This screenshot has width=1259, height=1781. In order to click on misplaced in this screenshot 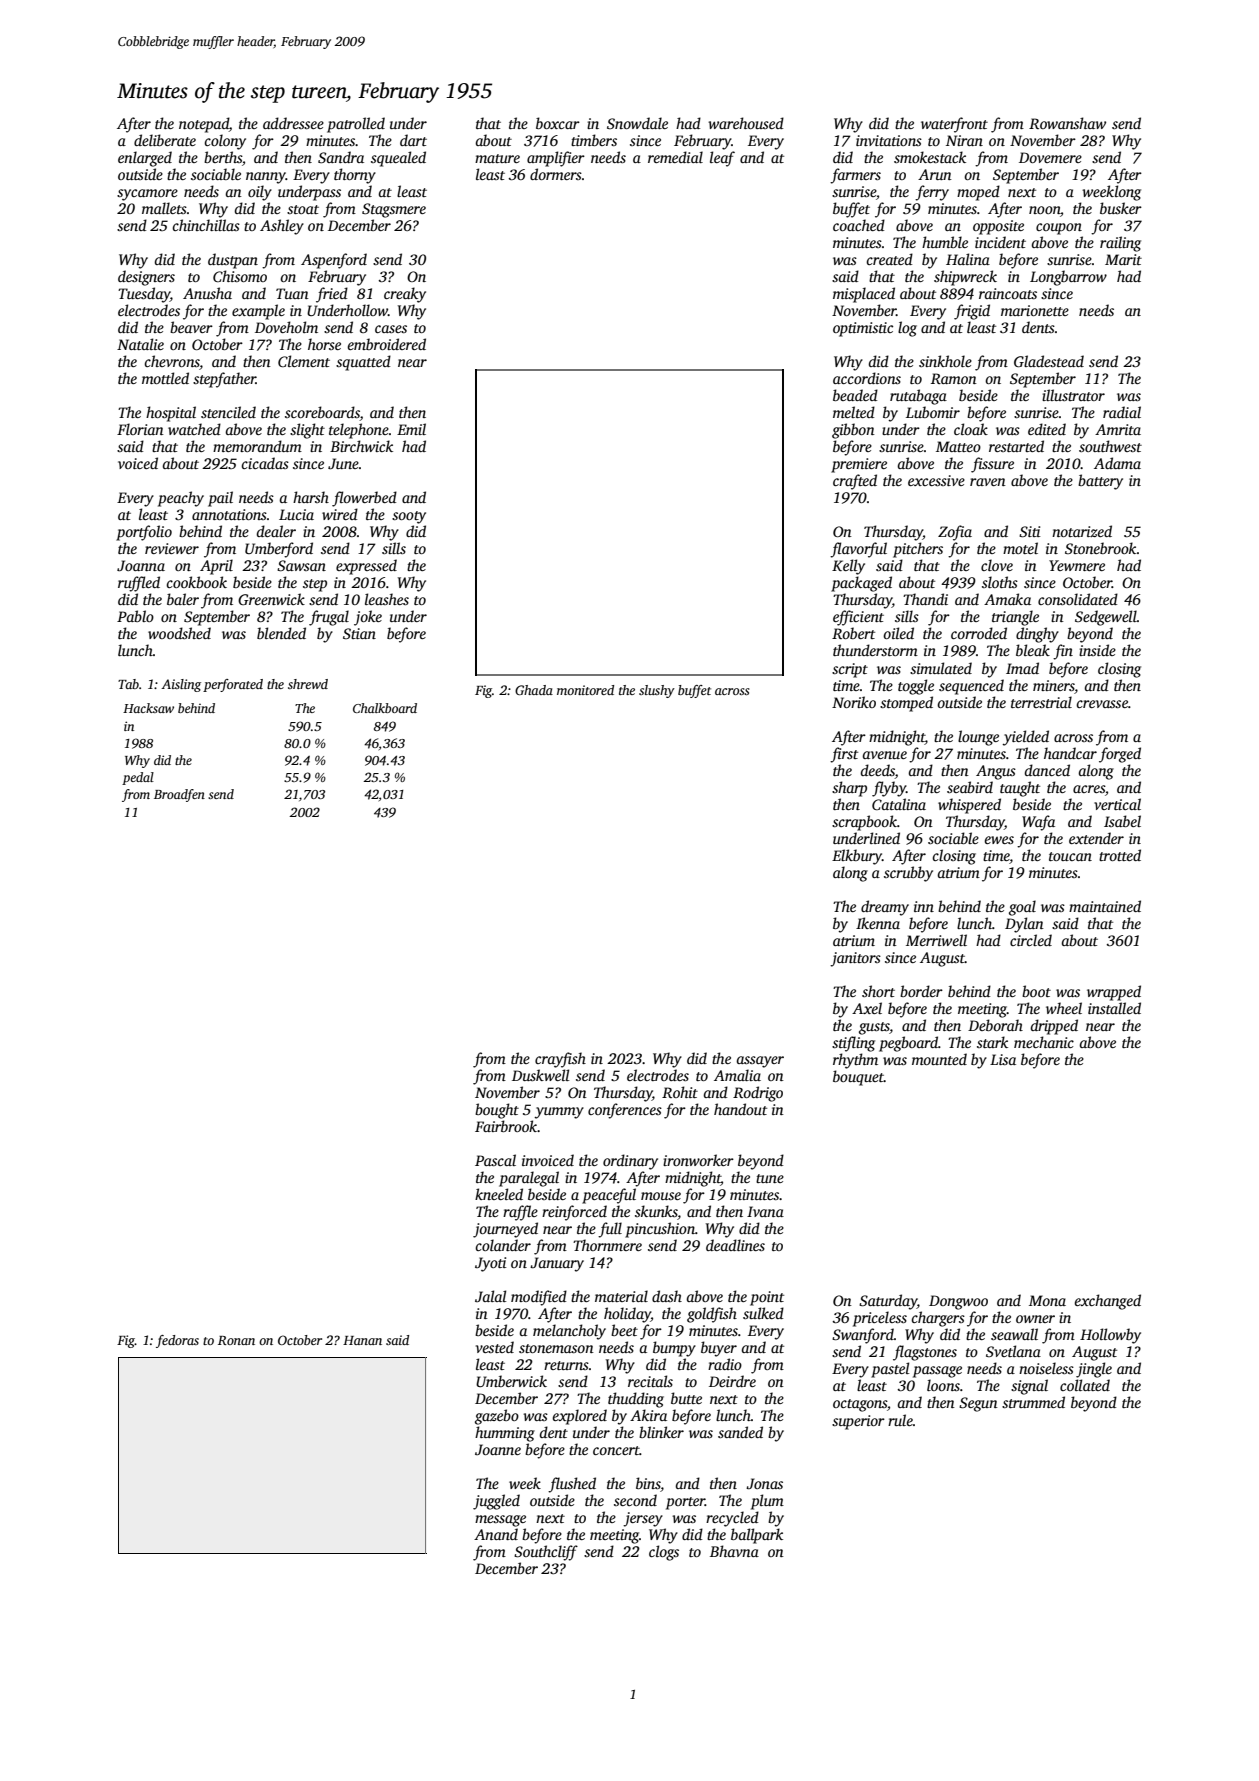, I will do `click(864, 295)`.
